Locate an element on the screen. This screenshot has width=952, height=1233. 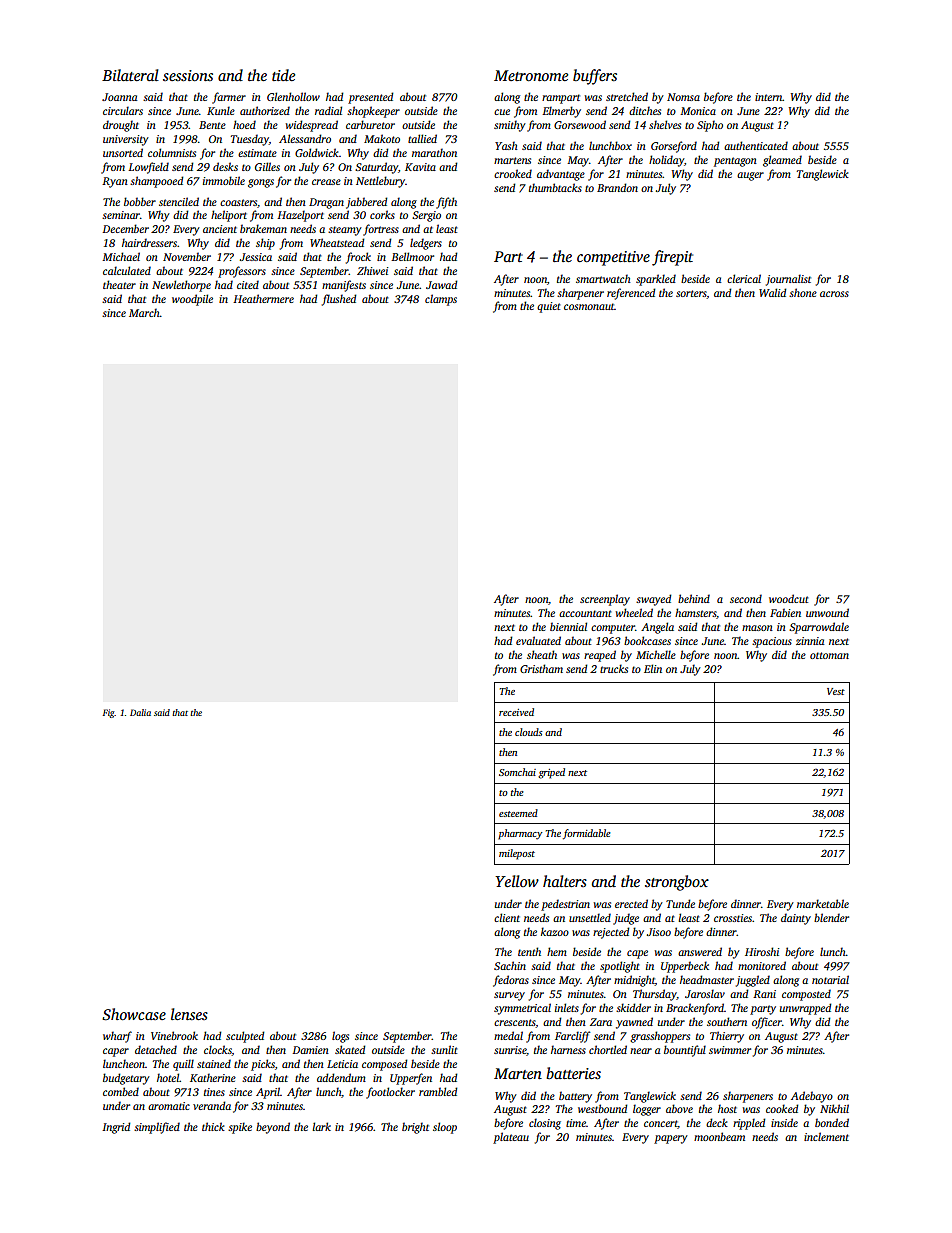
Upperbeck is located at coordinates (685, 967).
